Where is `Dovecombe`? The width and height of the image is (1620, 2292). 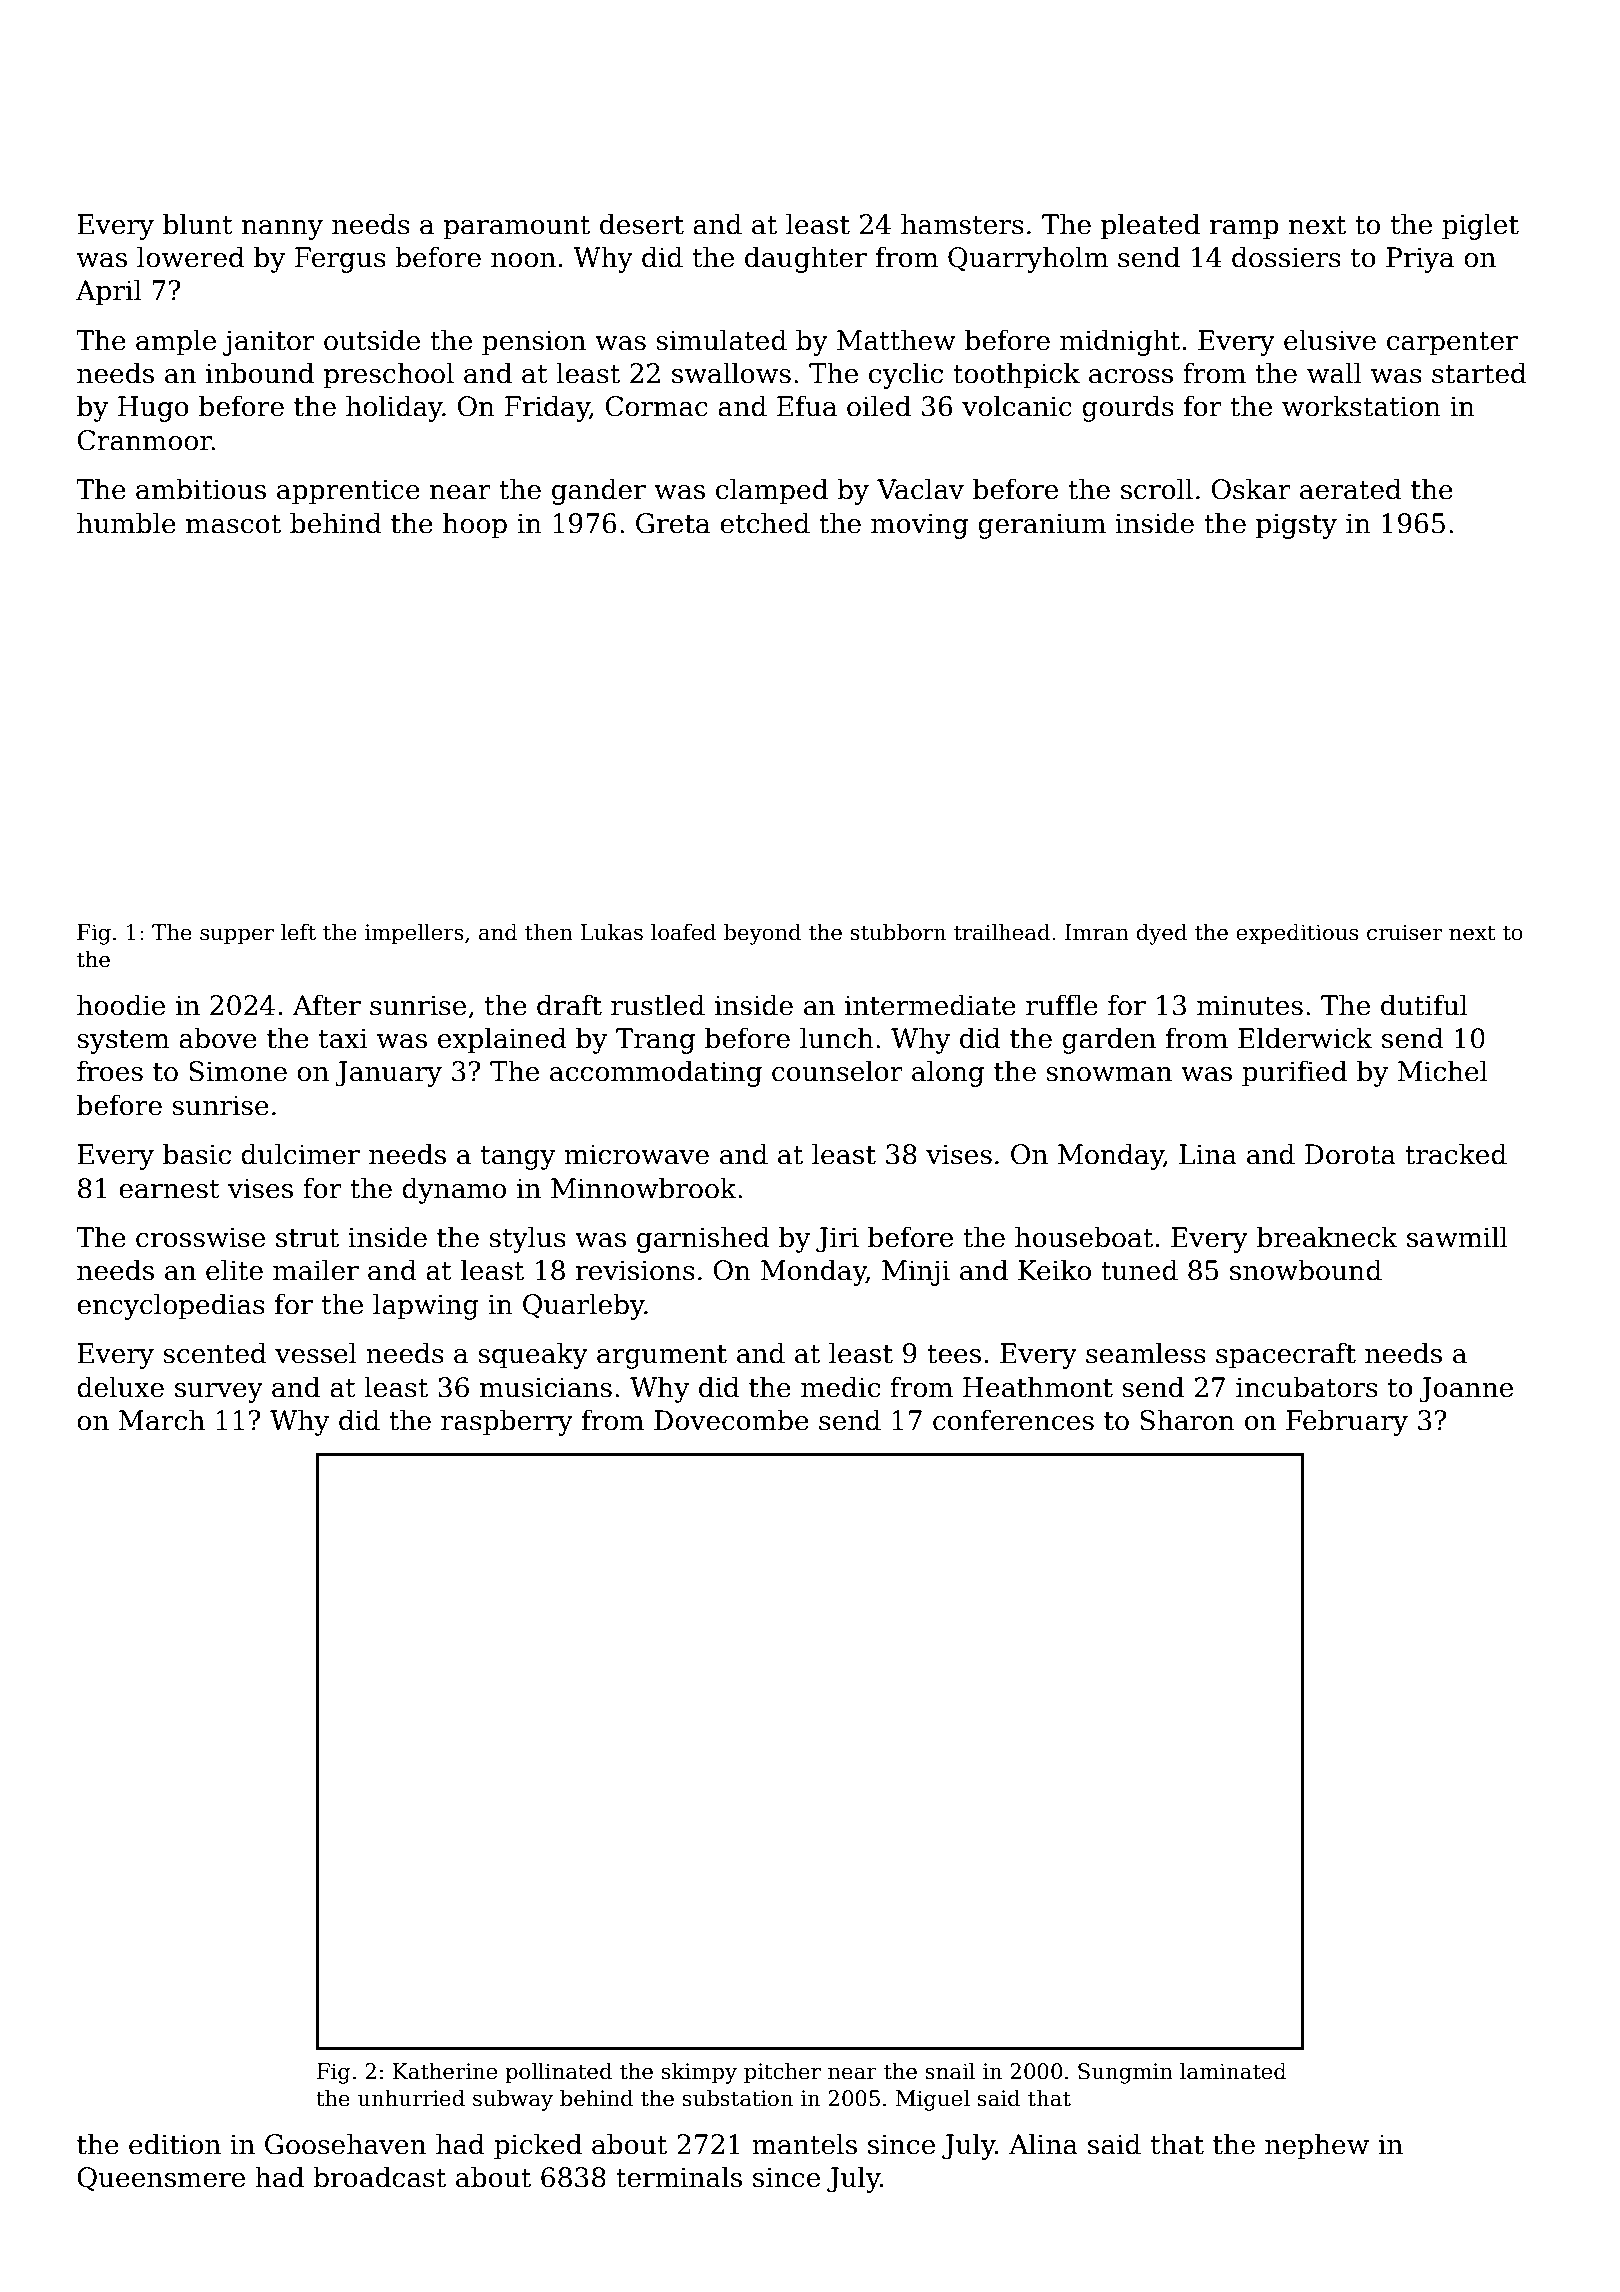 Dovecombe is located at coordinates (731, 1420).
